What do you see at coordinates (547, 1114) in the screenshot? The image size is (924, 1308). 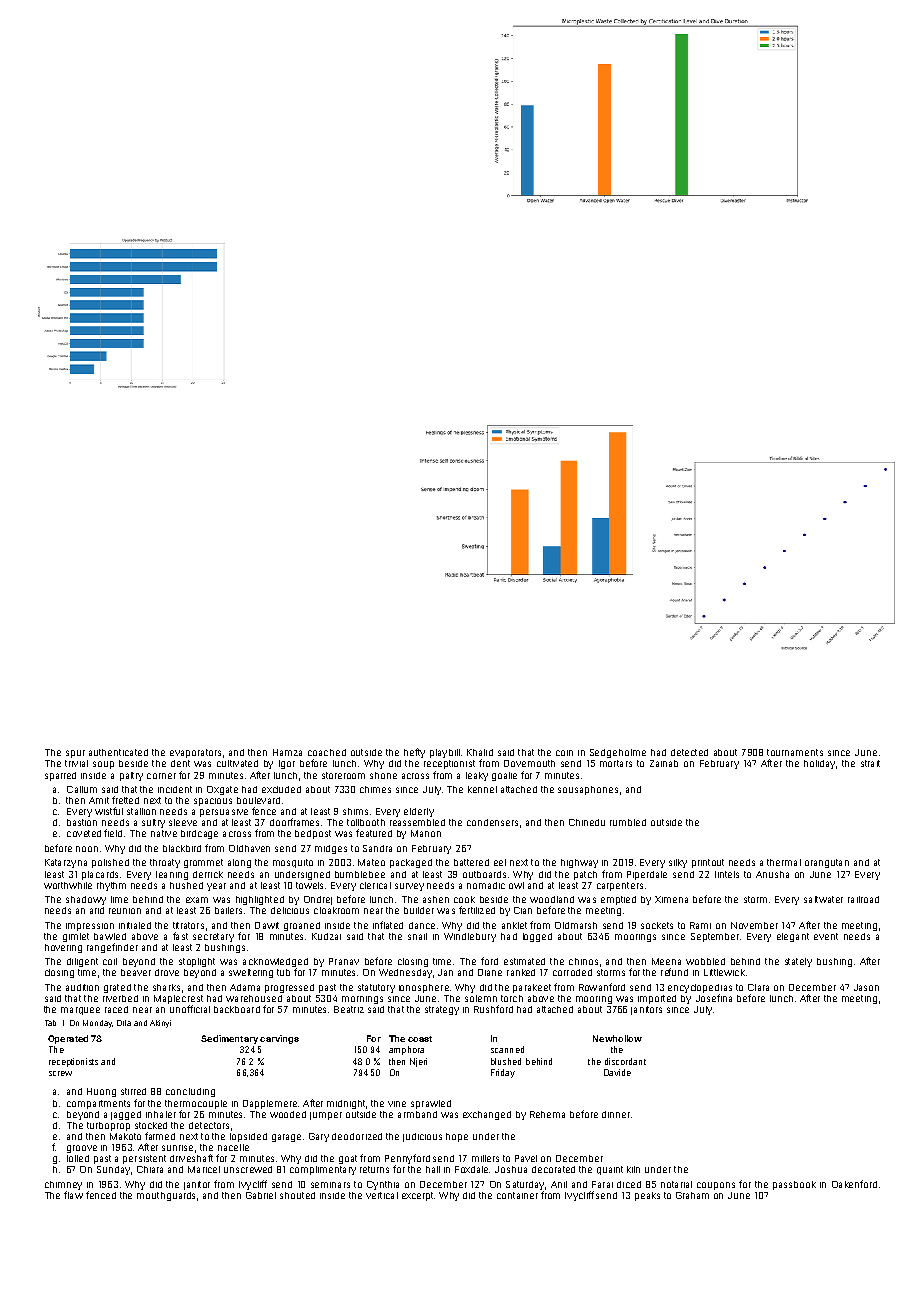 I see `Rehema` at bounding box center [547, 1114].
